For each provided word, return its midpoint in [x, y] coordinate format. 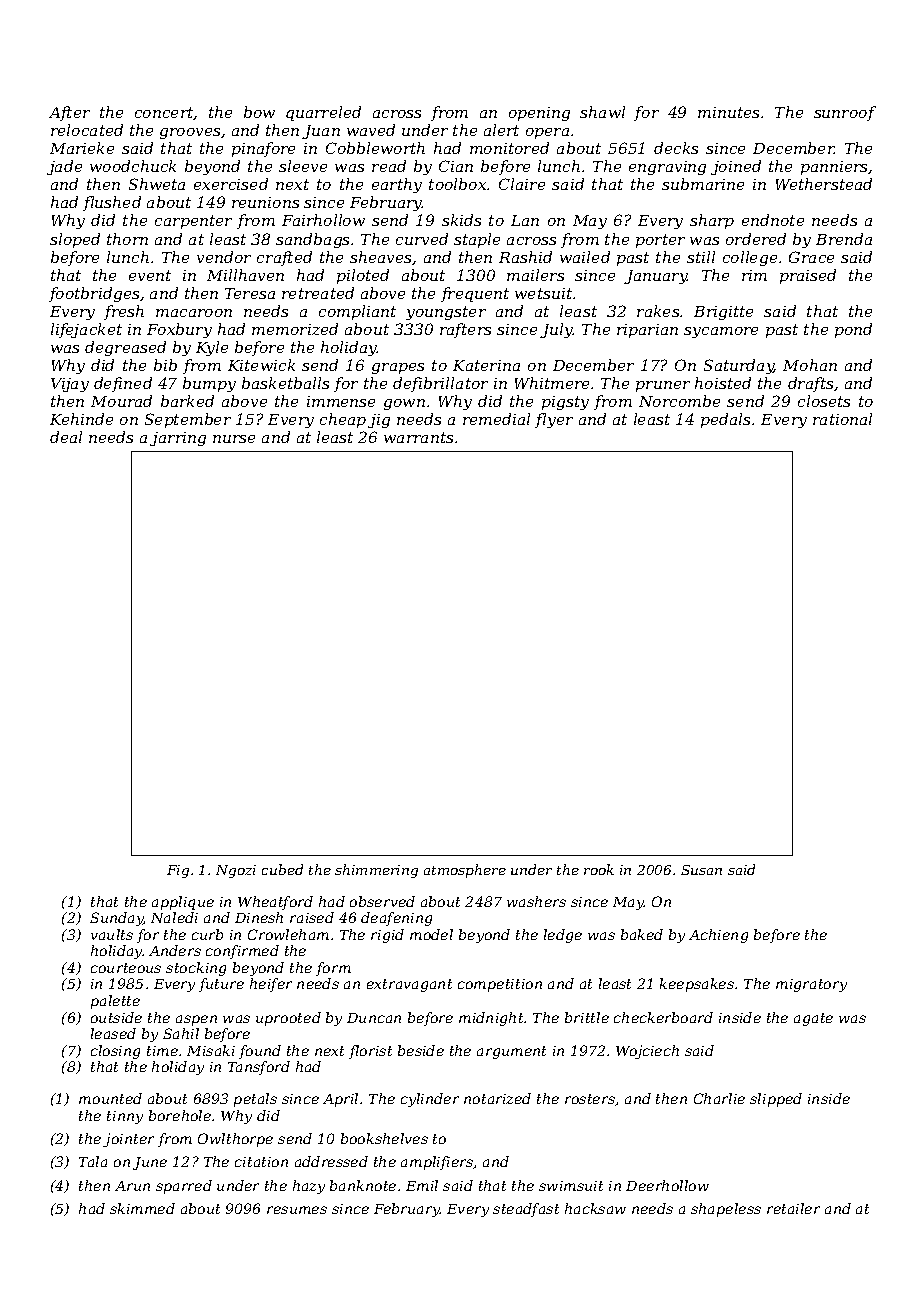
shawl [602, 112]
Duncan [374, 1018]
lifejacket [86, 330]
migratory [811, 985]
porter [660, 241]
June [150, 1163]
